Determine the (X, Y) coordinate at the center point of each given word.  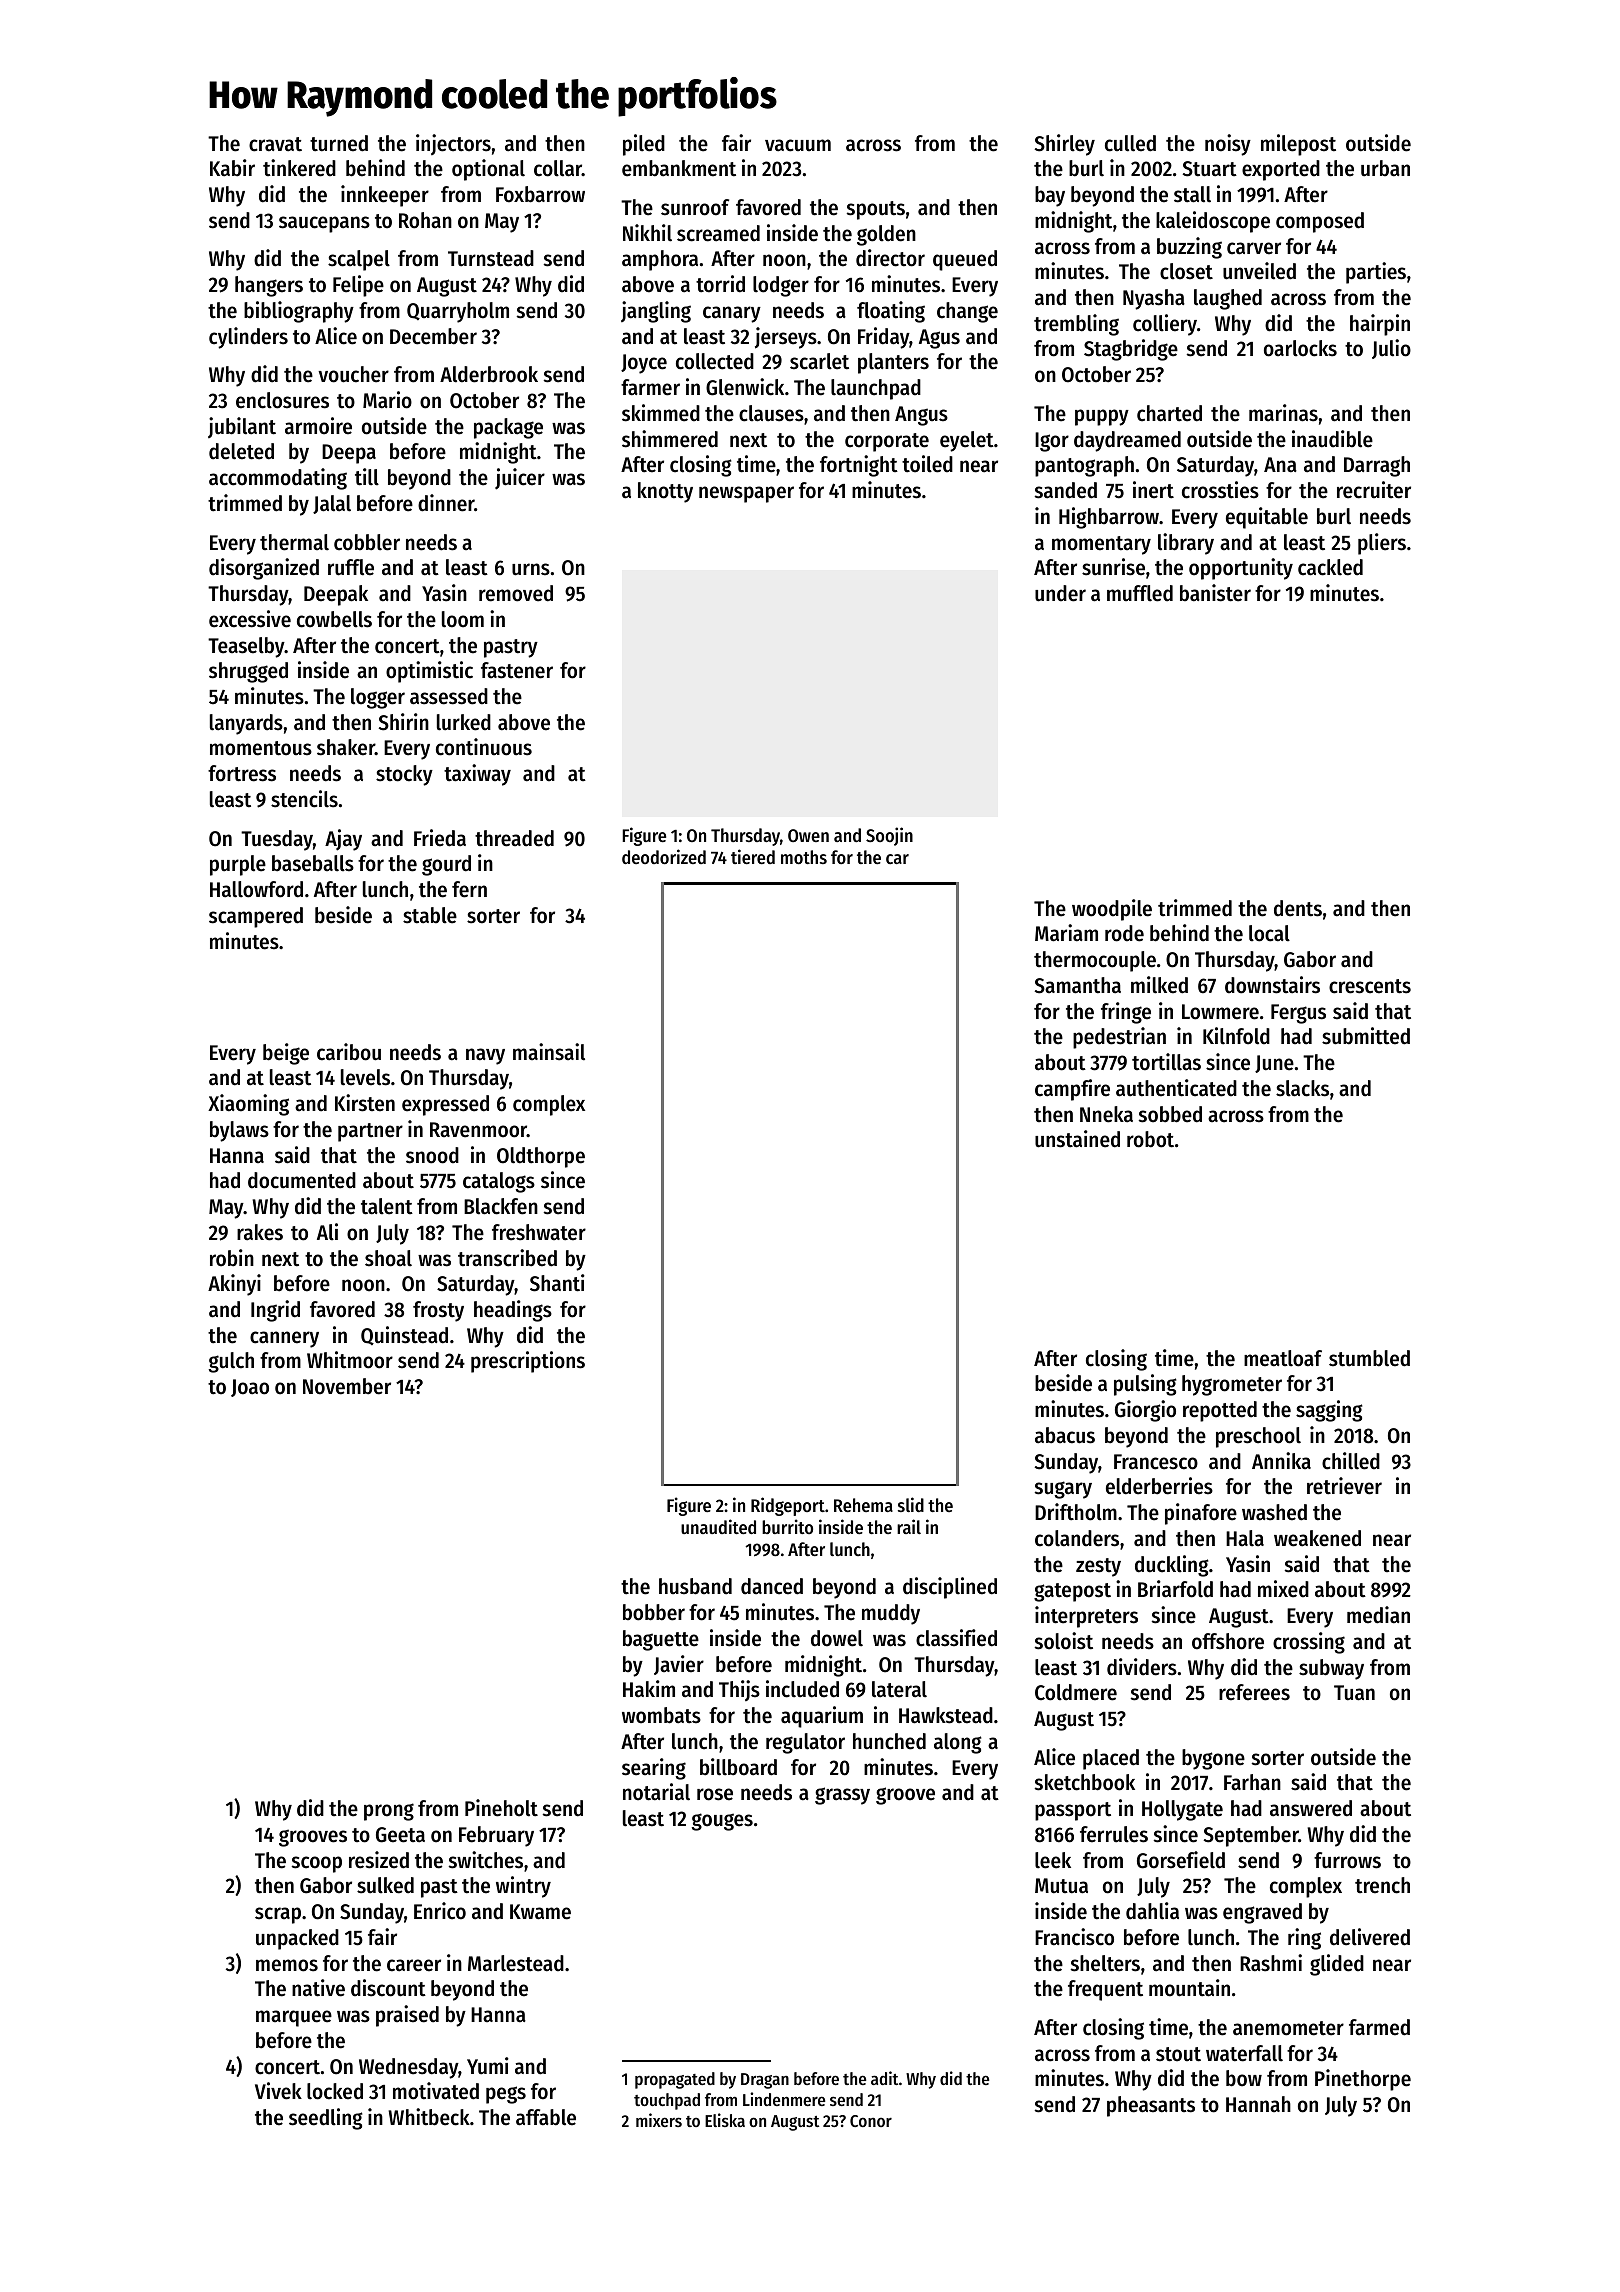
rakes (260, 1232)
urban (1385, 168)
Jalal (332, 504)
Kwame (540, 1912)
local (1269, 933)
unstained (1077, 1139)
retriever (1344, 1486)
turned (339, 143)
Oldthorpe (541, 1157)
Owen (808, 835)
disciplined (950, 1588)
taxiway (477, 775)
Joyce (644, 364)
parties (1376, 273)
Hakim (649, 1689)
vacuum (798, 145)
